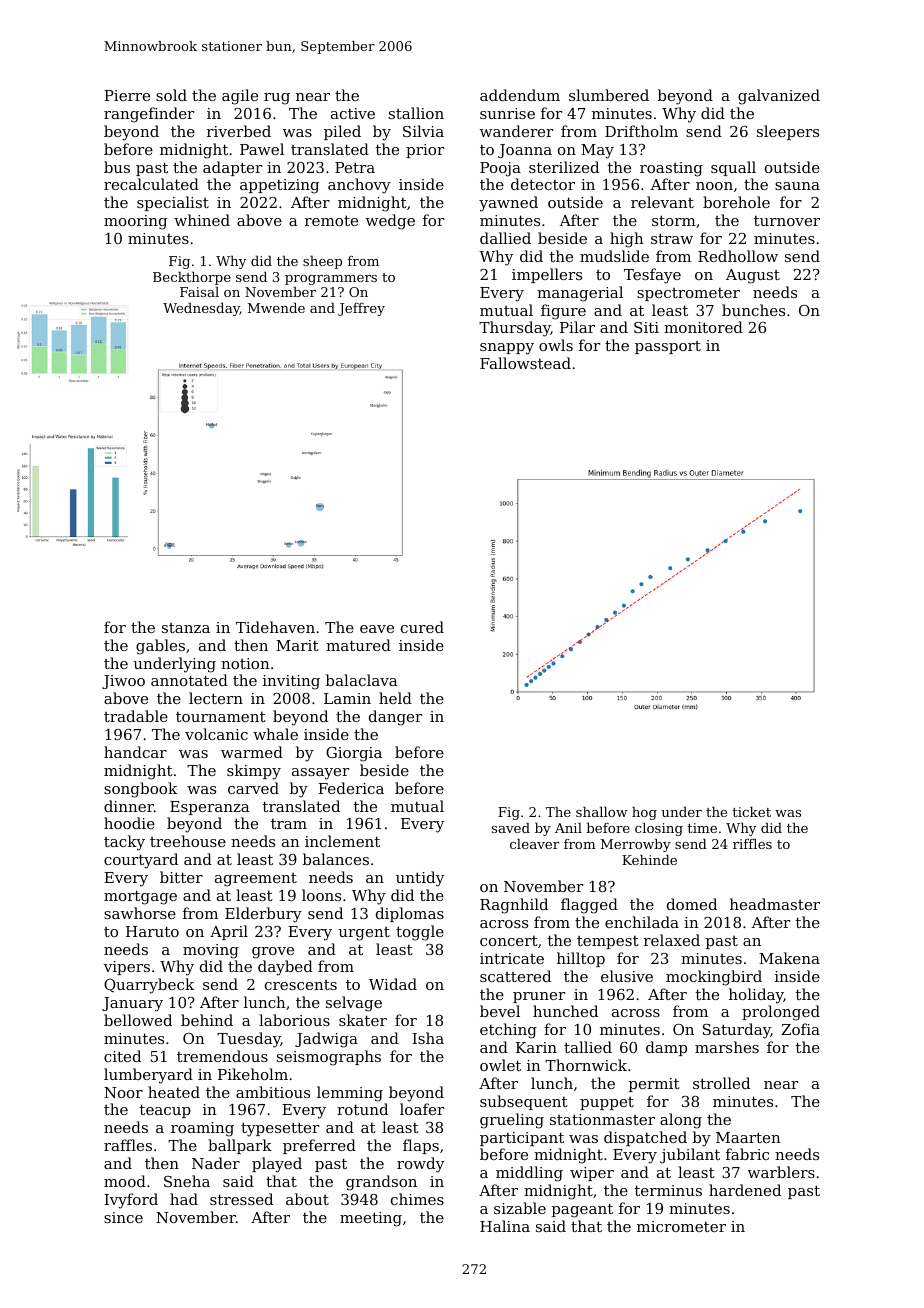 This screenshot has height=1308, width=924. Describe the element at coordinates (138, 1020) in the screenshot. I see `bellowed` at that location.
